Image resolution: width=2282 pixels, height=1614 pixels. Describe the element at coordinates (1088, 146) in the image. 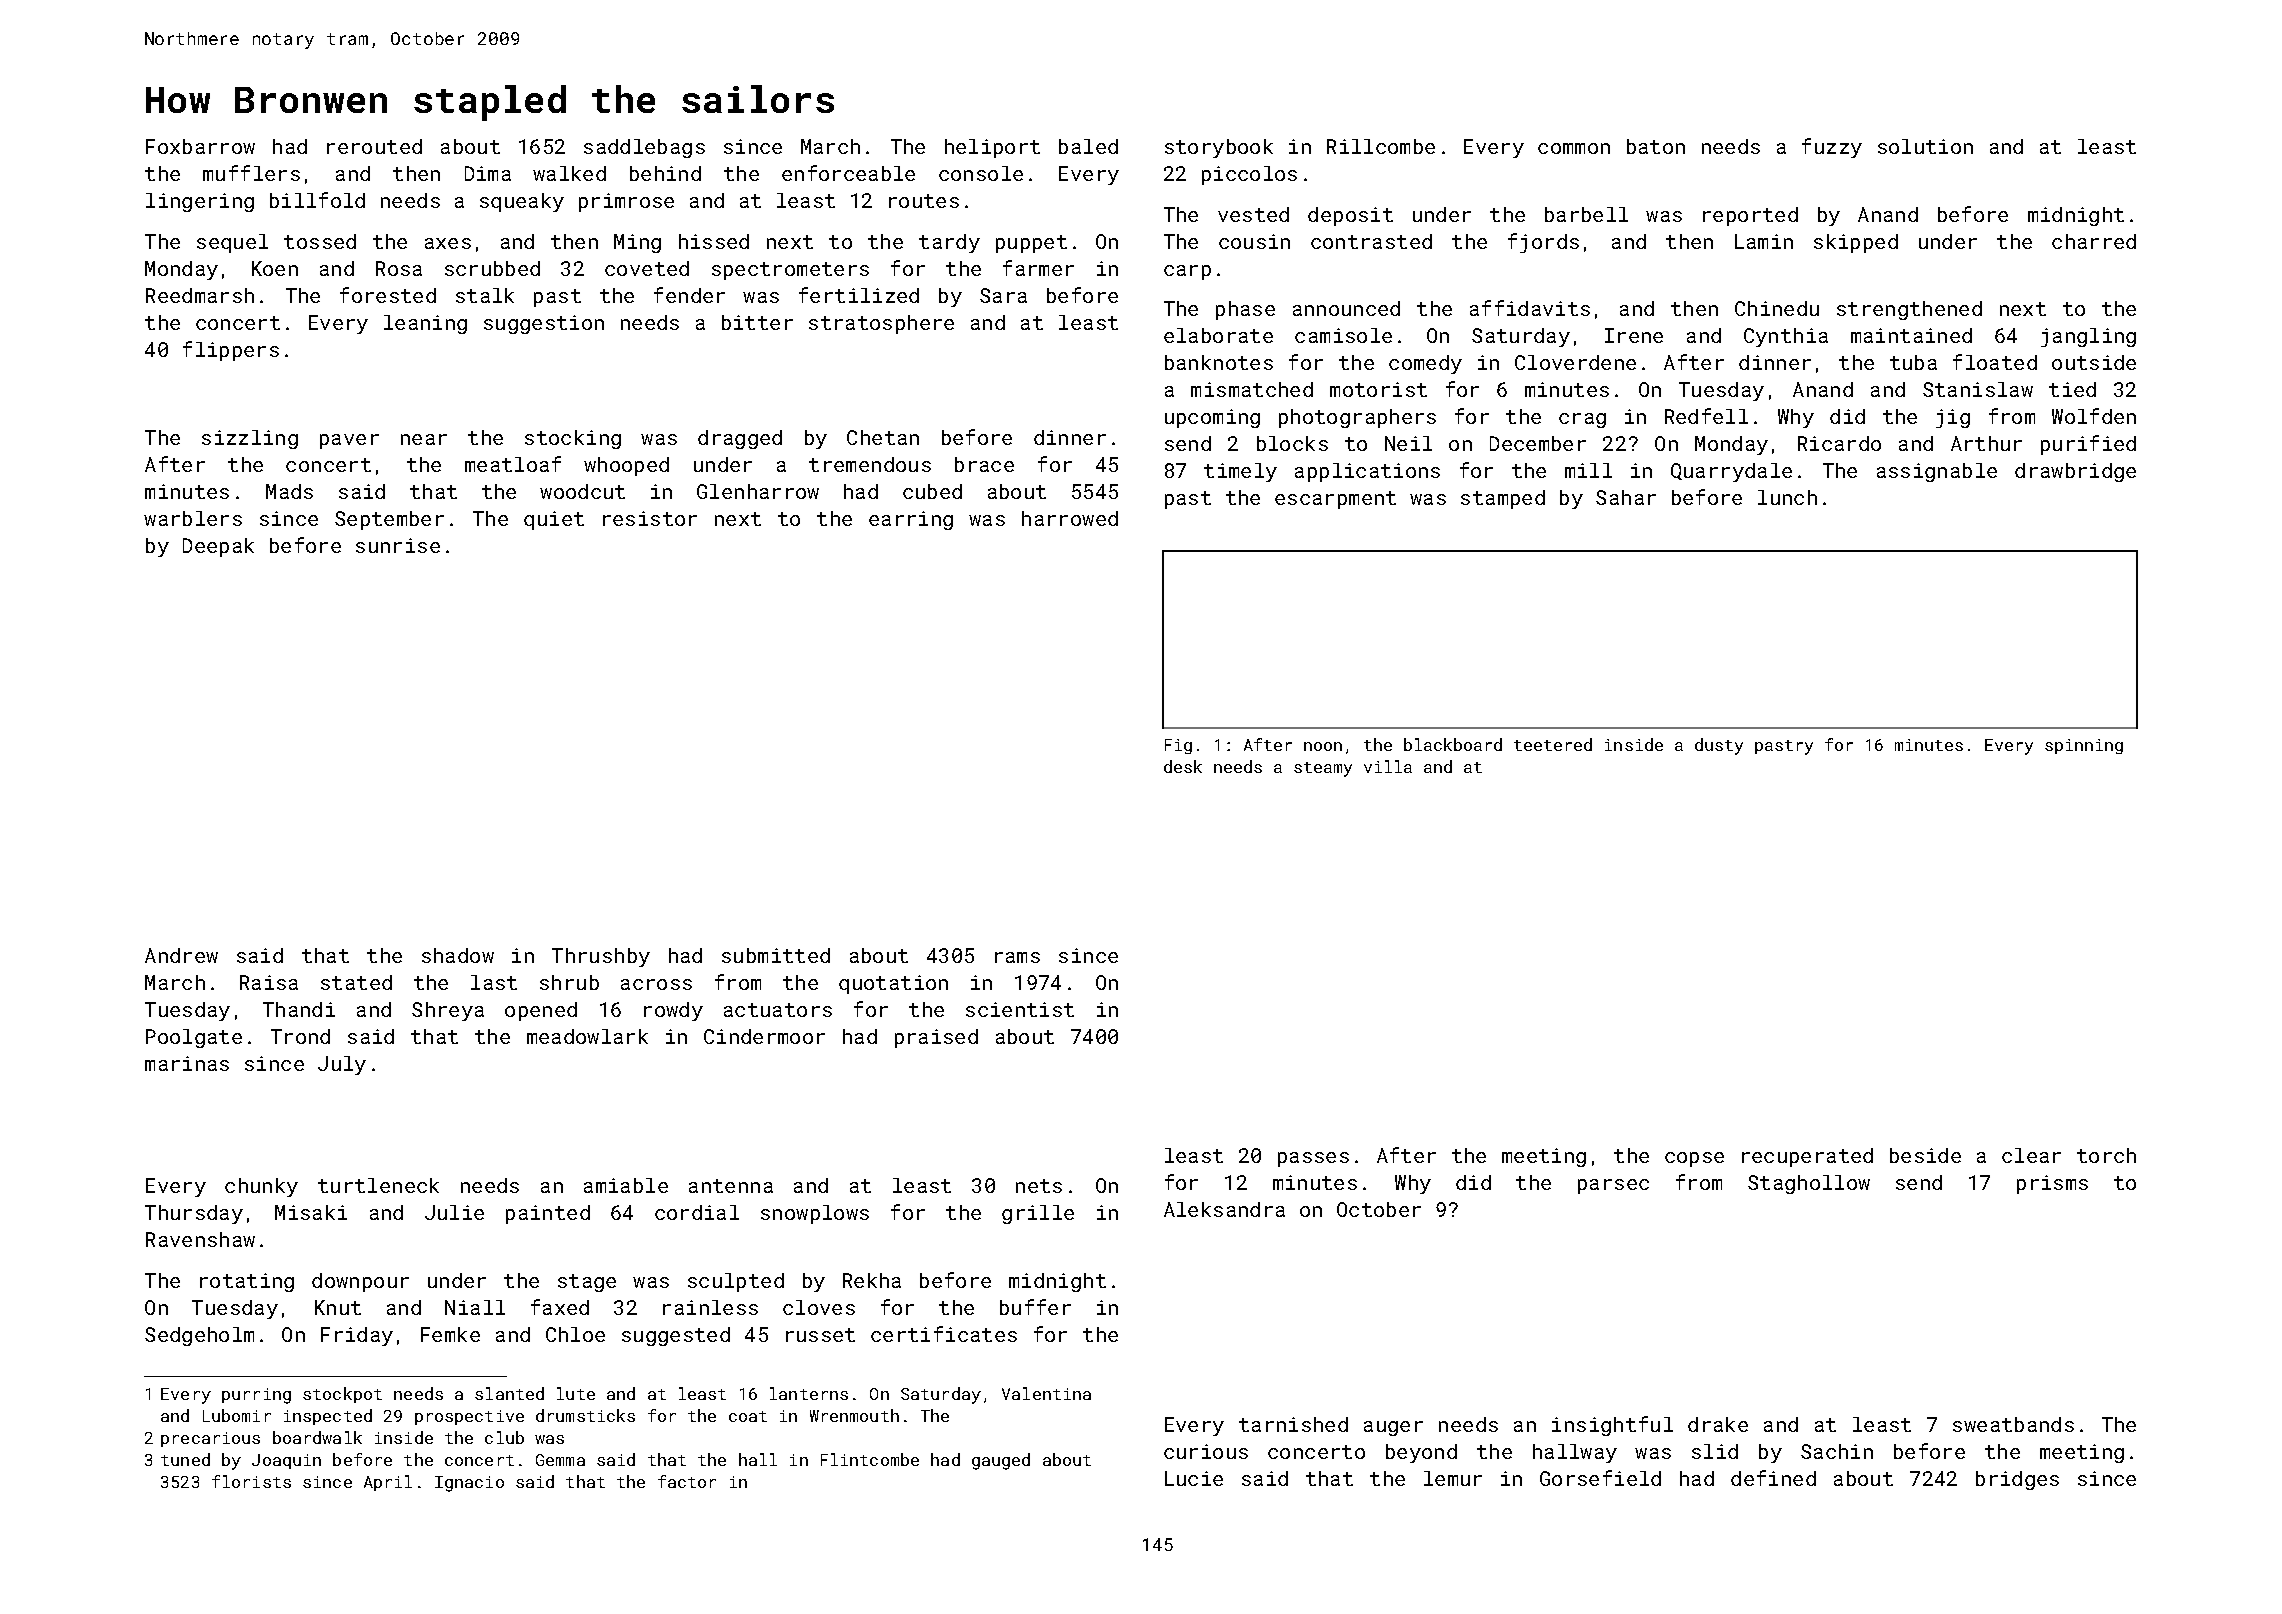

I see `baled` at that location.
